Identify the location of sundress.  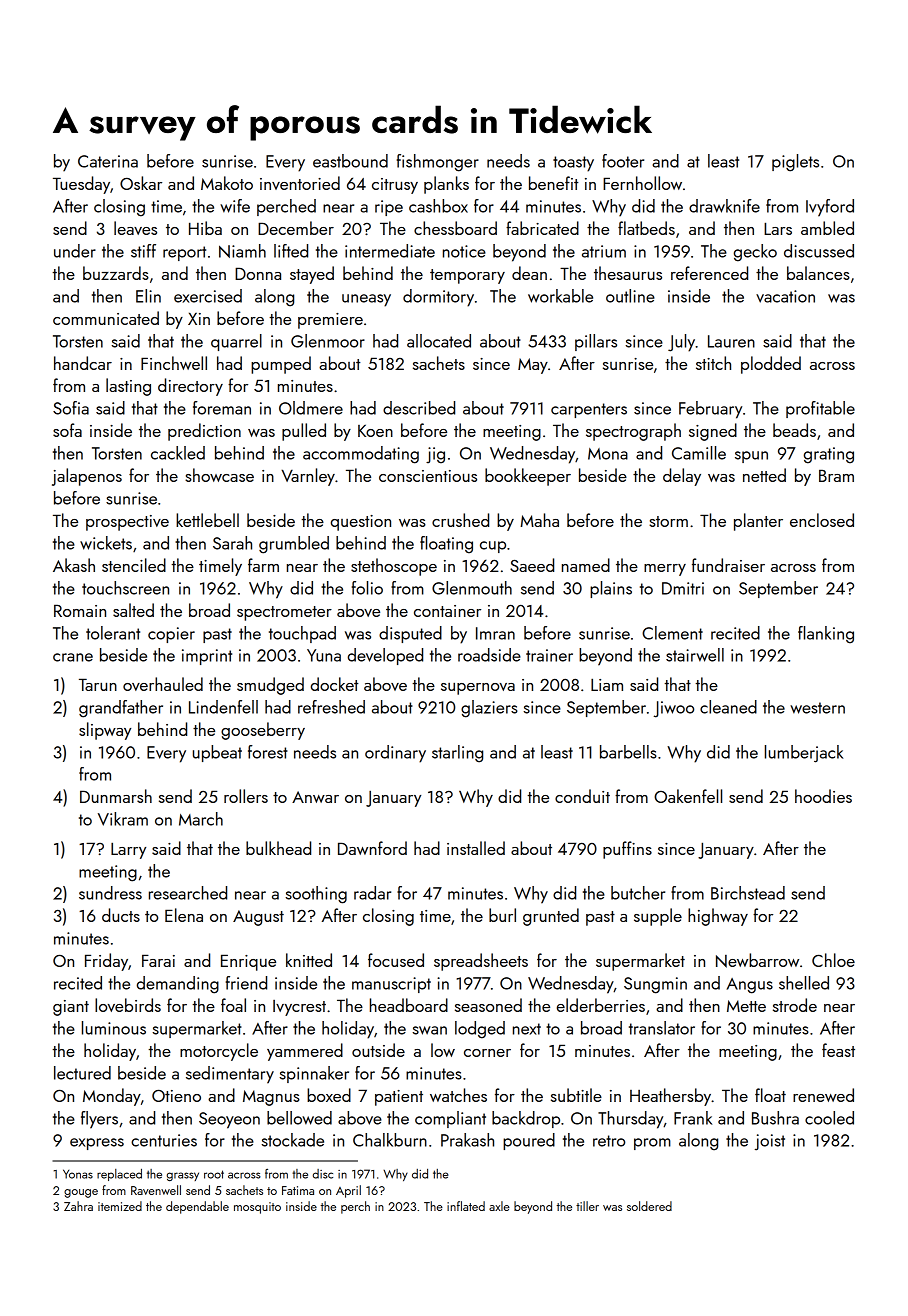
(110, 893).
